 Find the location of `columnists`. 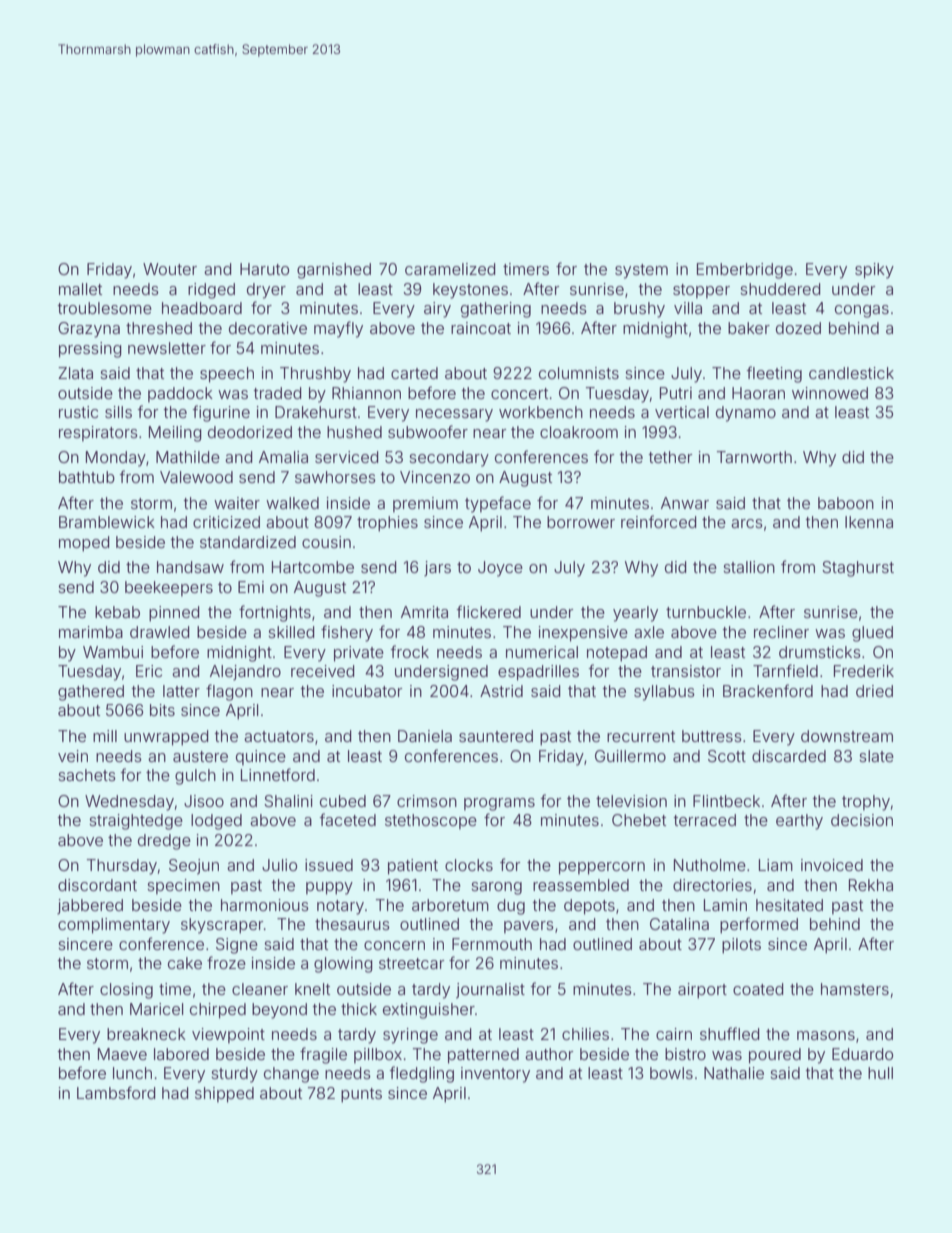

columnists is located at coordinates (579, 373).
